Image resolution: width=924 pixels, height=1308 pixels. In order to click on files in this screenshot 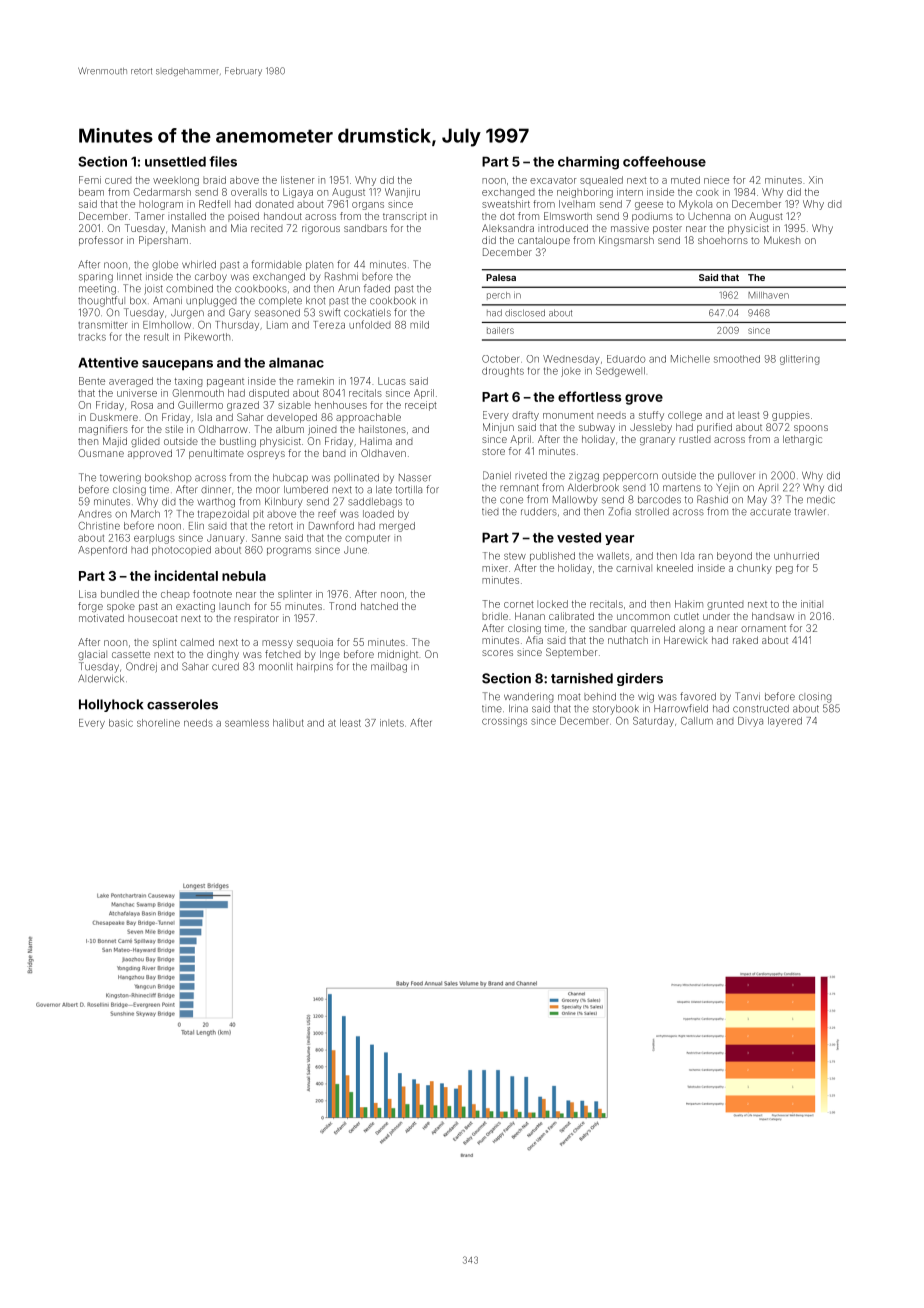, I will do `click(223, 161)`.
